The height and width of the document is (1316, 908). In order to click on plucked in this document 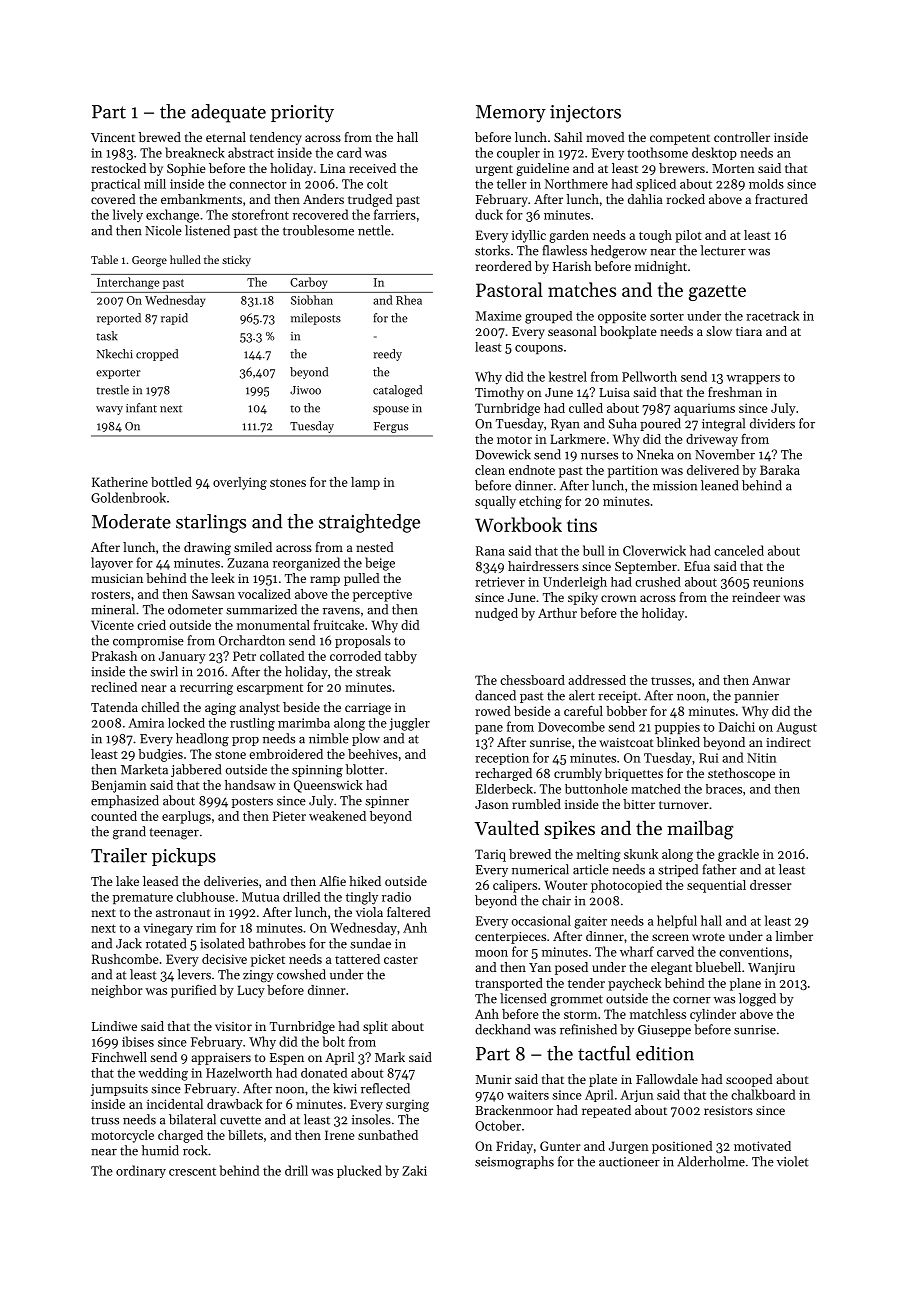, I will do `click(359, 1171)`.
